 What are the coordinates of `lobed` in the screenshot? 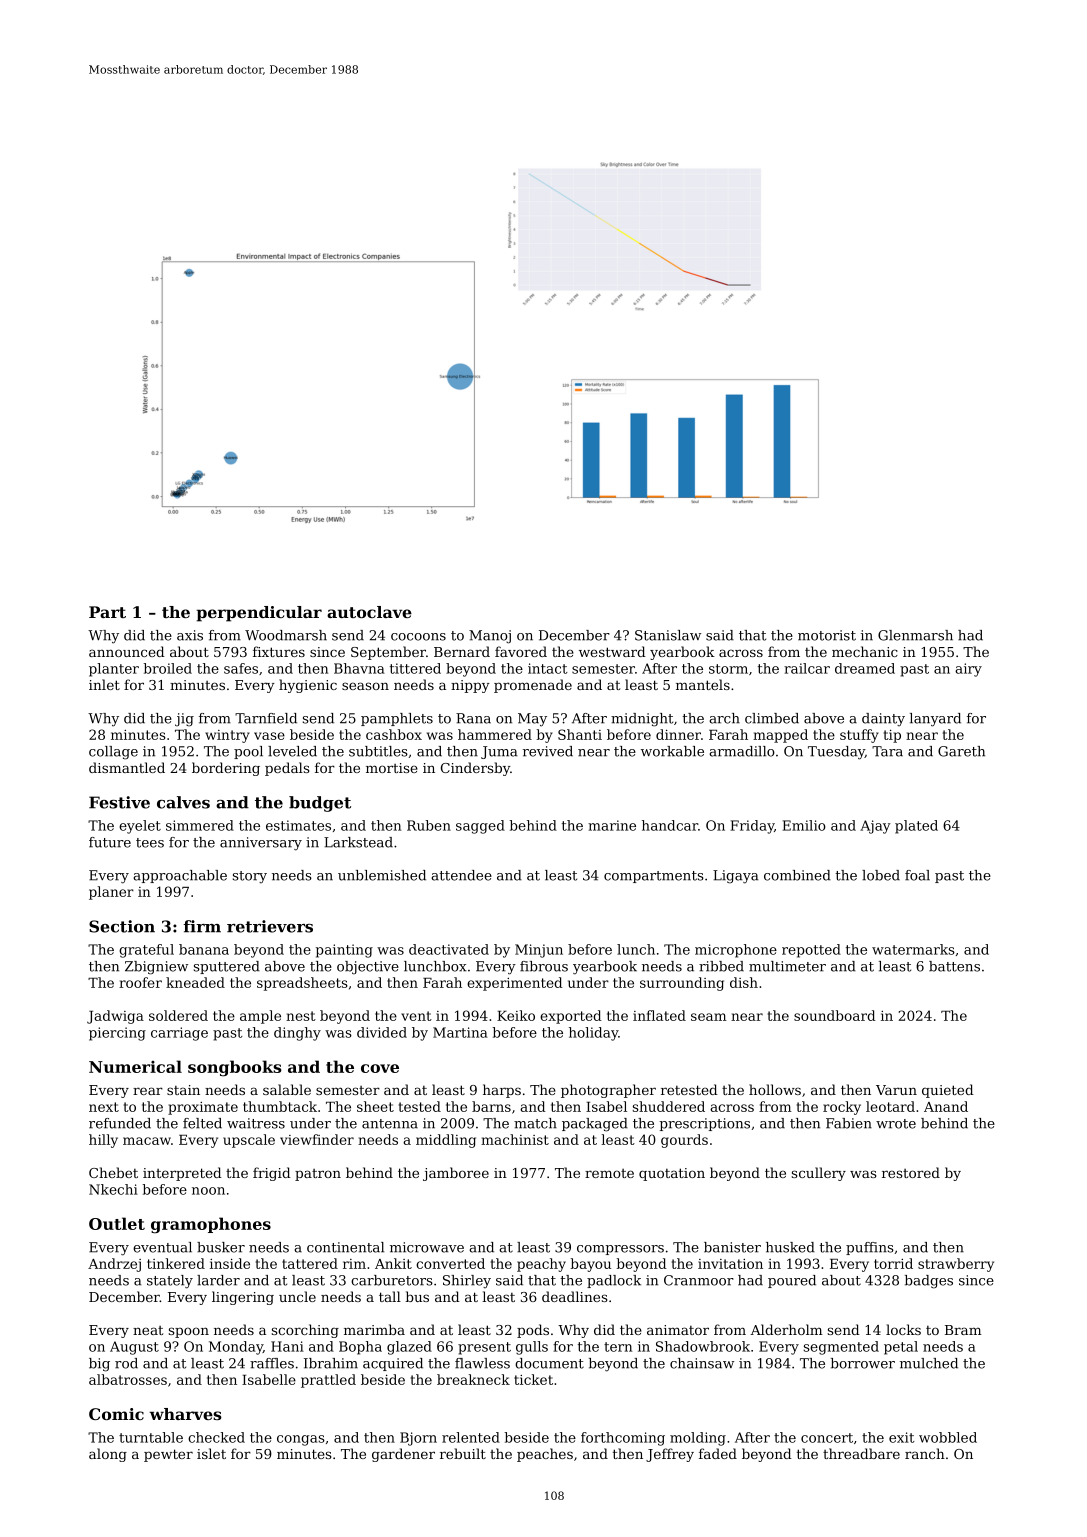 It's located at (881, 875).
